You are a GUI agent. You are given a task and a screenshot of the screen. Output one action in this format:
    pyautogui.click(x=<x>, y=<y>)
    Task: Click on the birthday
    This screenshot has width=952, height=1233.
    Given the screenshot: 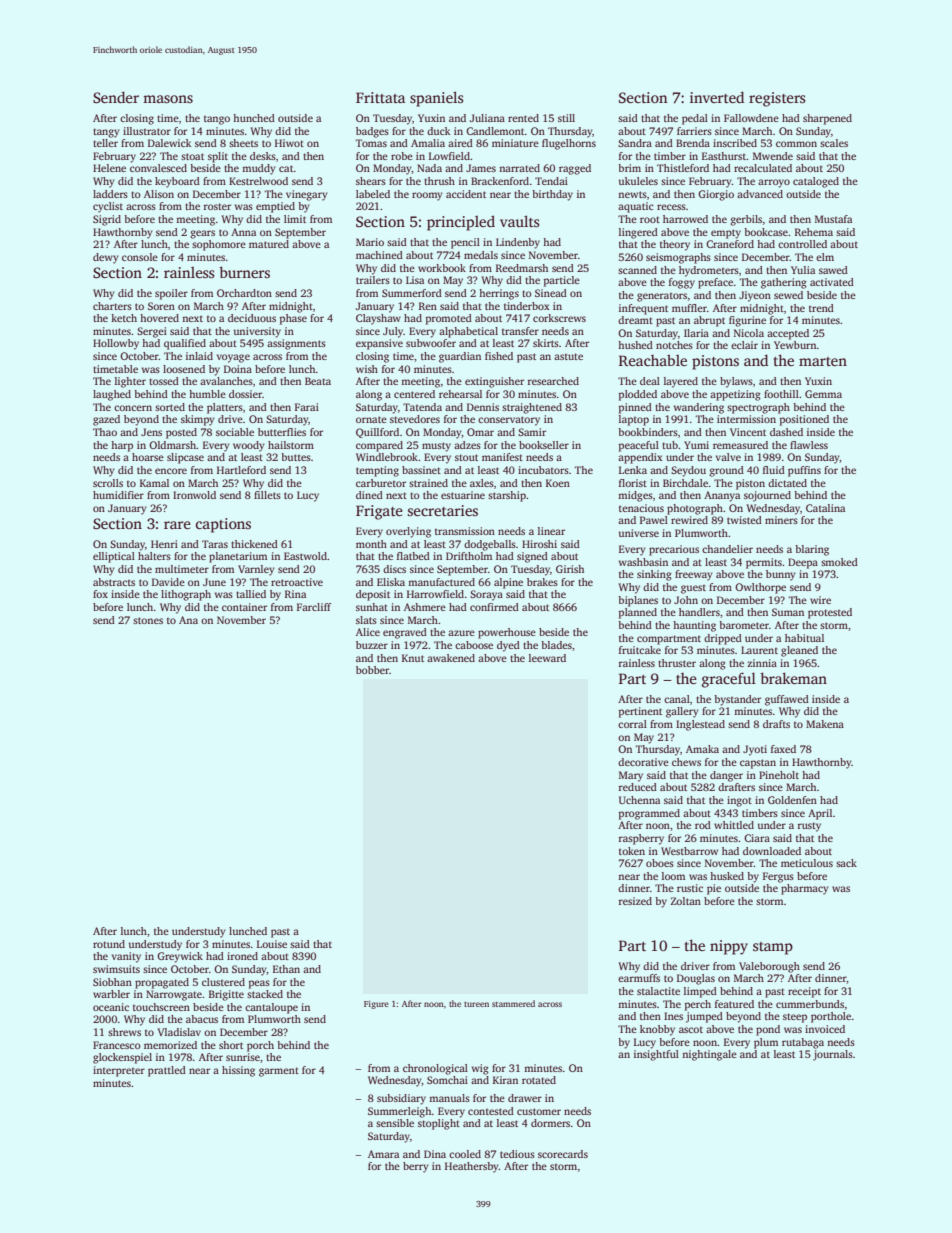 What is the action you would take?
    pyautogui.click(x=552, y=195)
